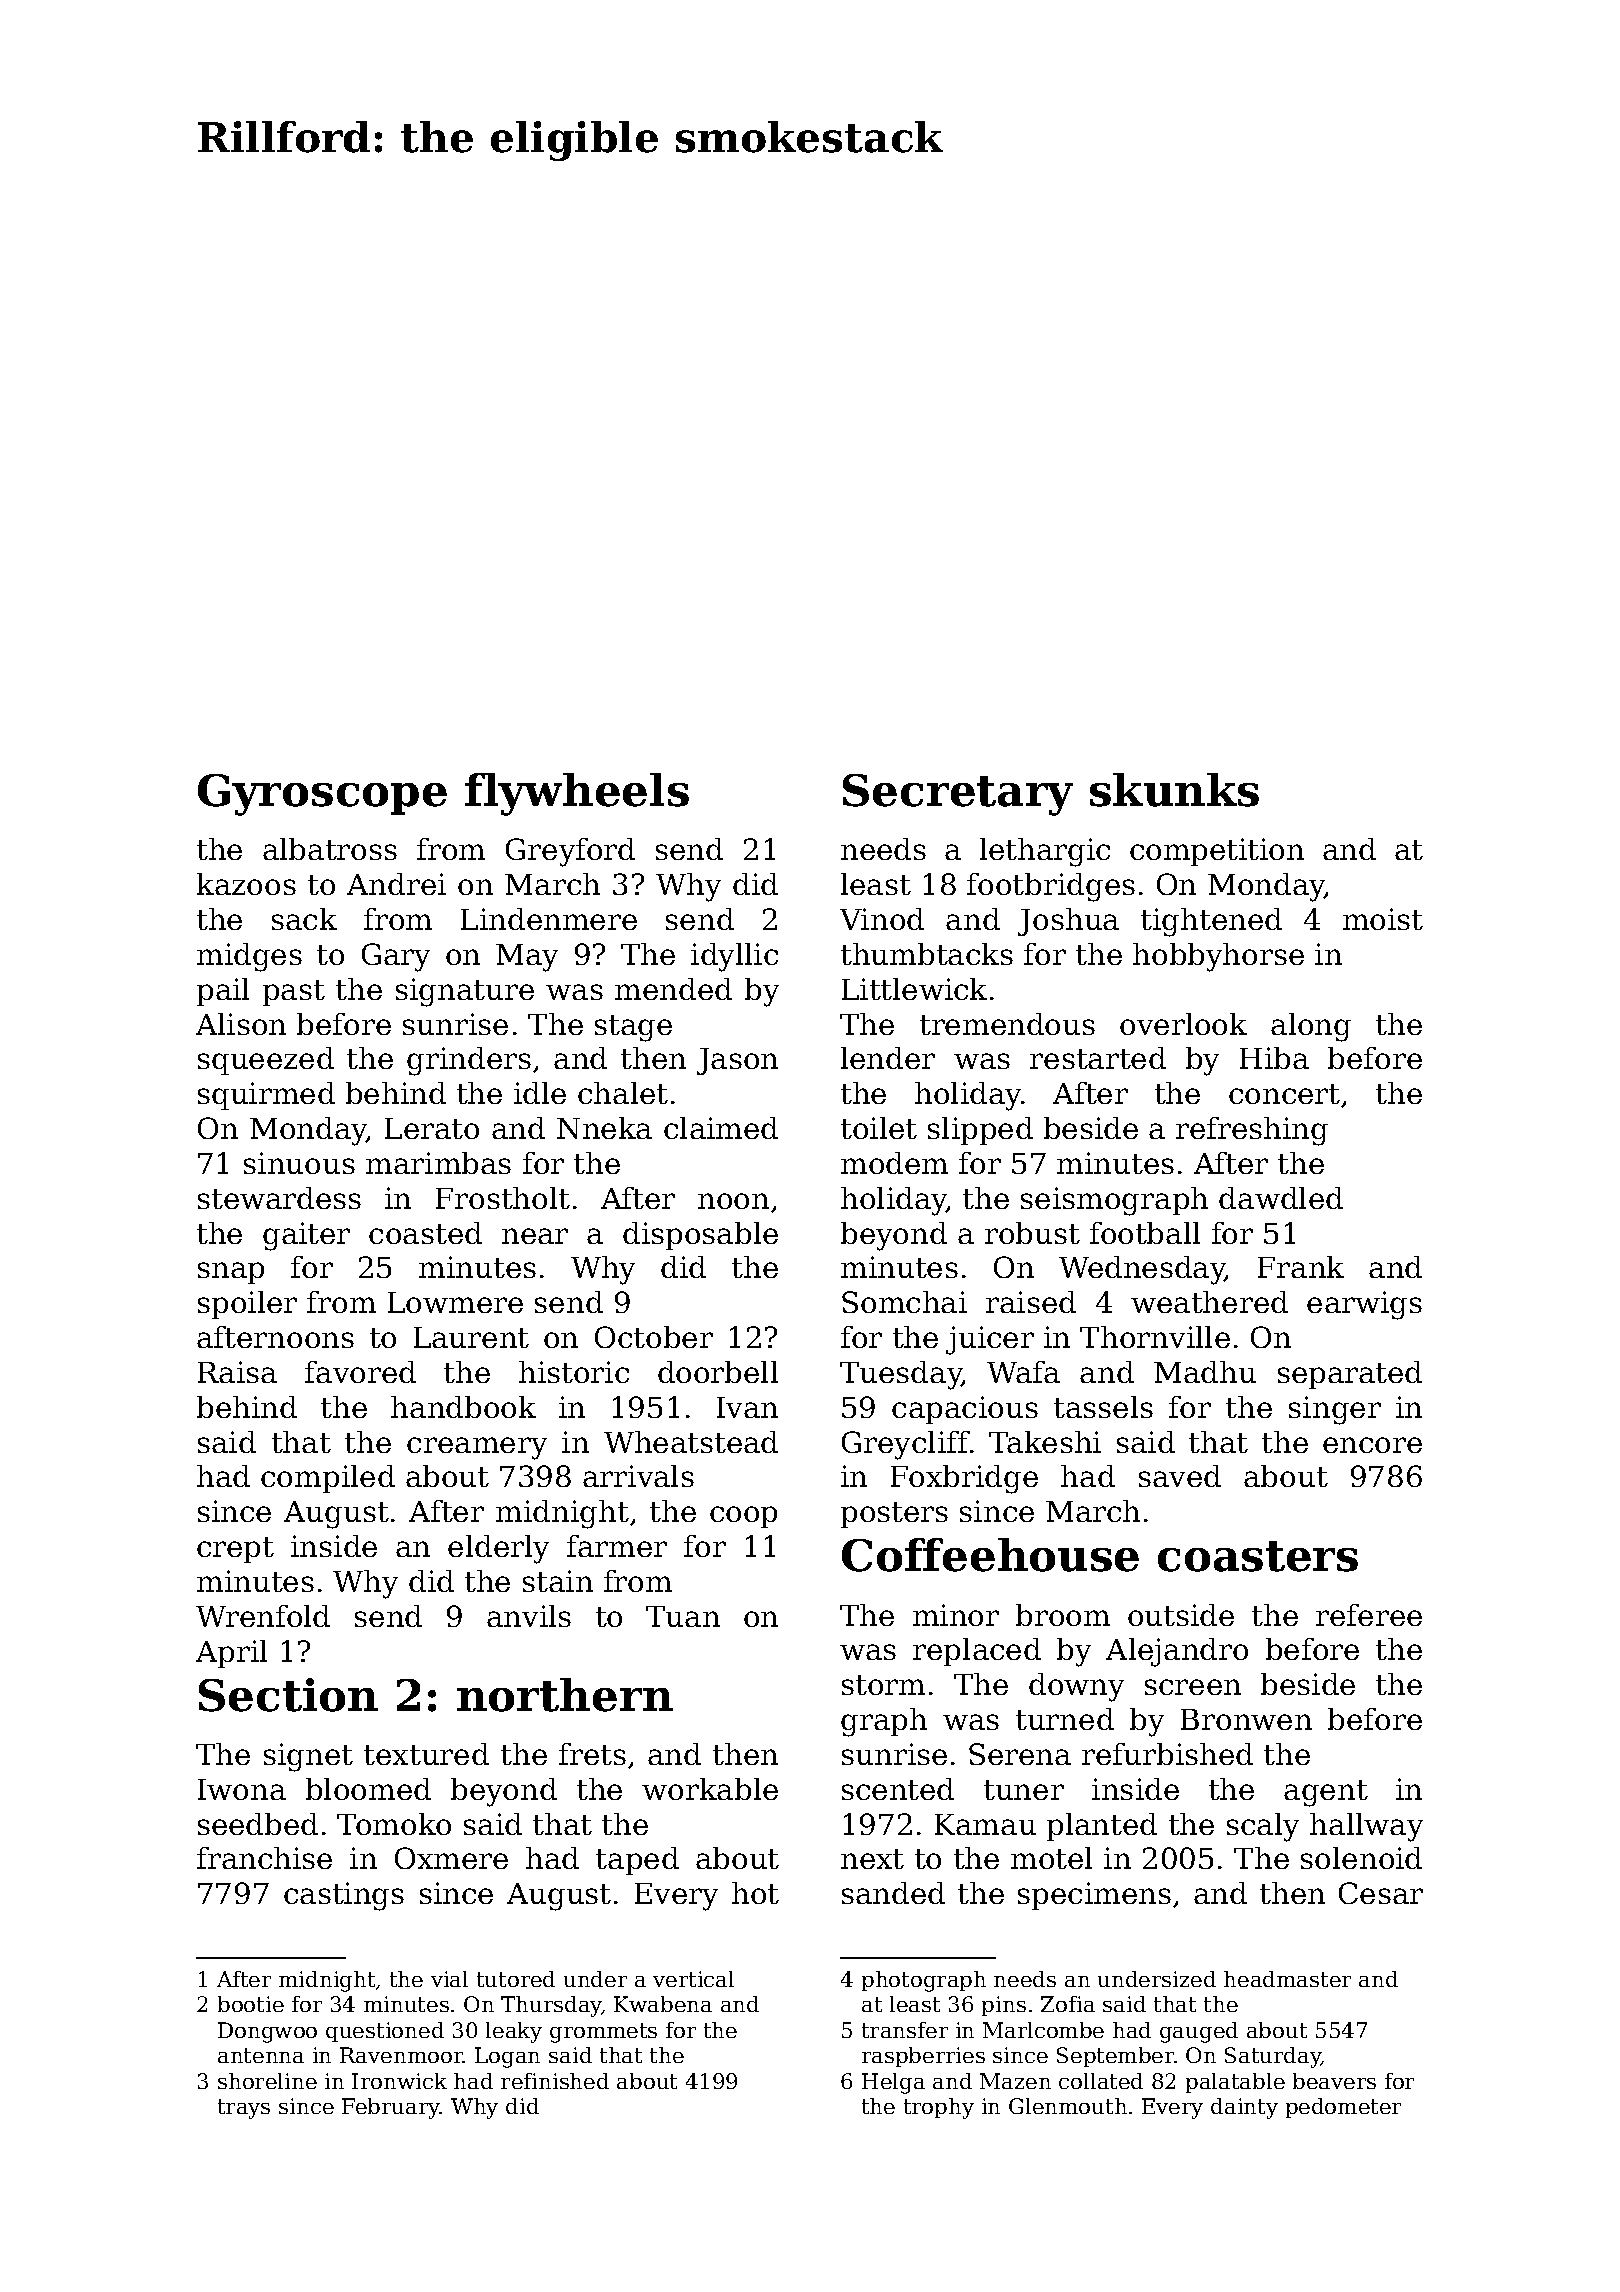  What do you see at coordinates (535, 1236) in the screenshot?
I see `near` at bounding box center [535, 1236].
